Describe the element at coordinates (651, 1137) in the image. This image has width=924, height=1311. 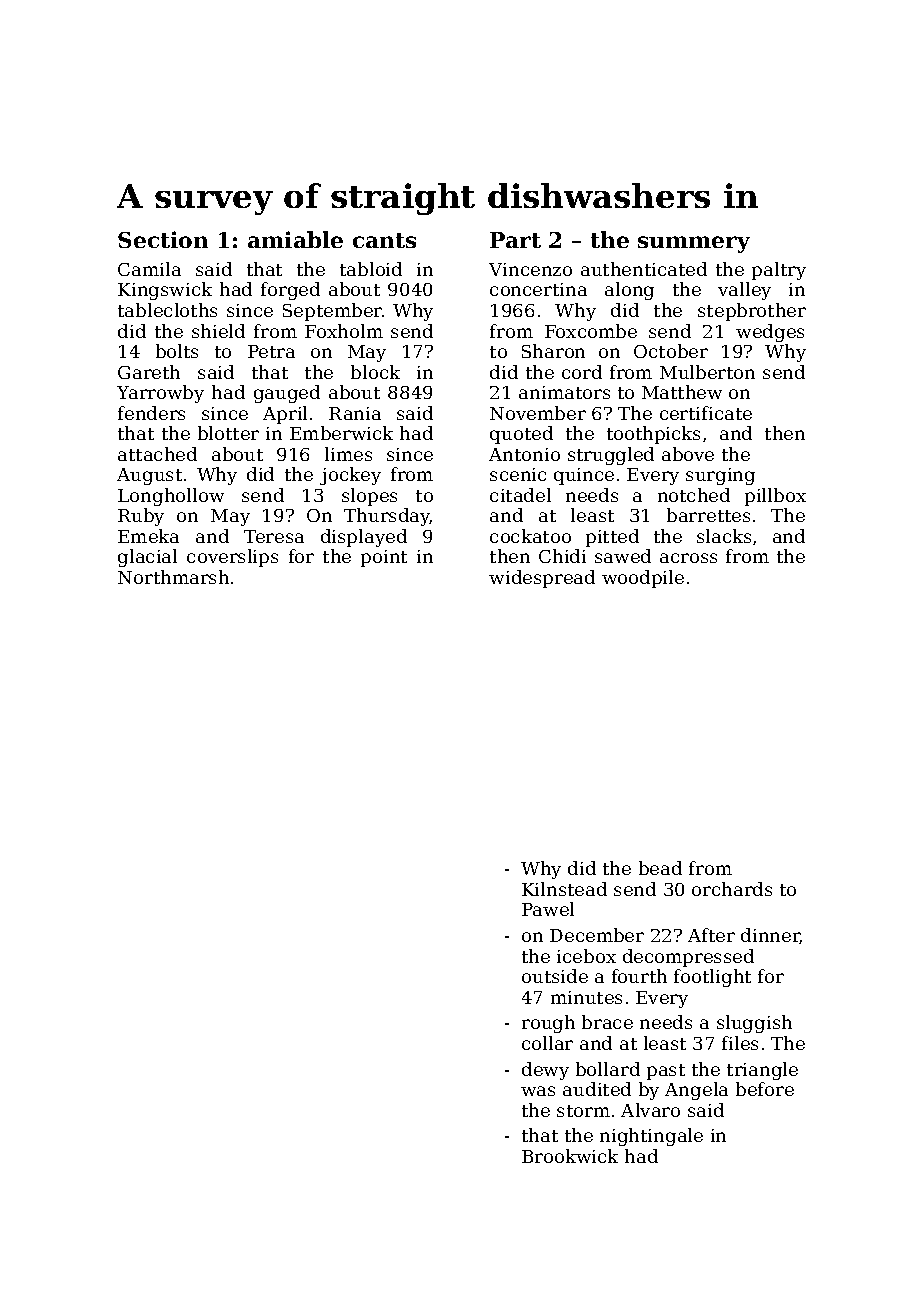
I see `nightingale` at that location.
